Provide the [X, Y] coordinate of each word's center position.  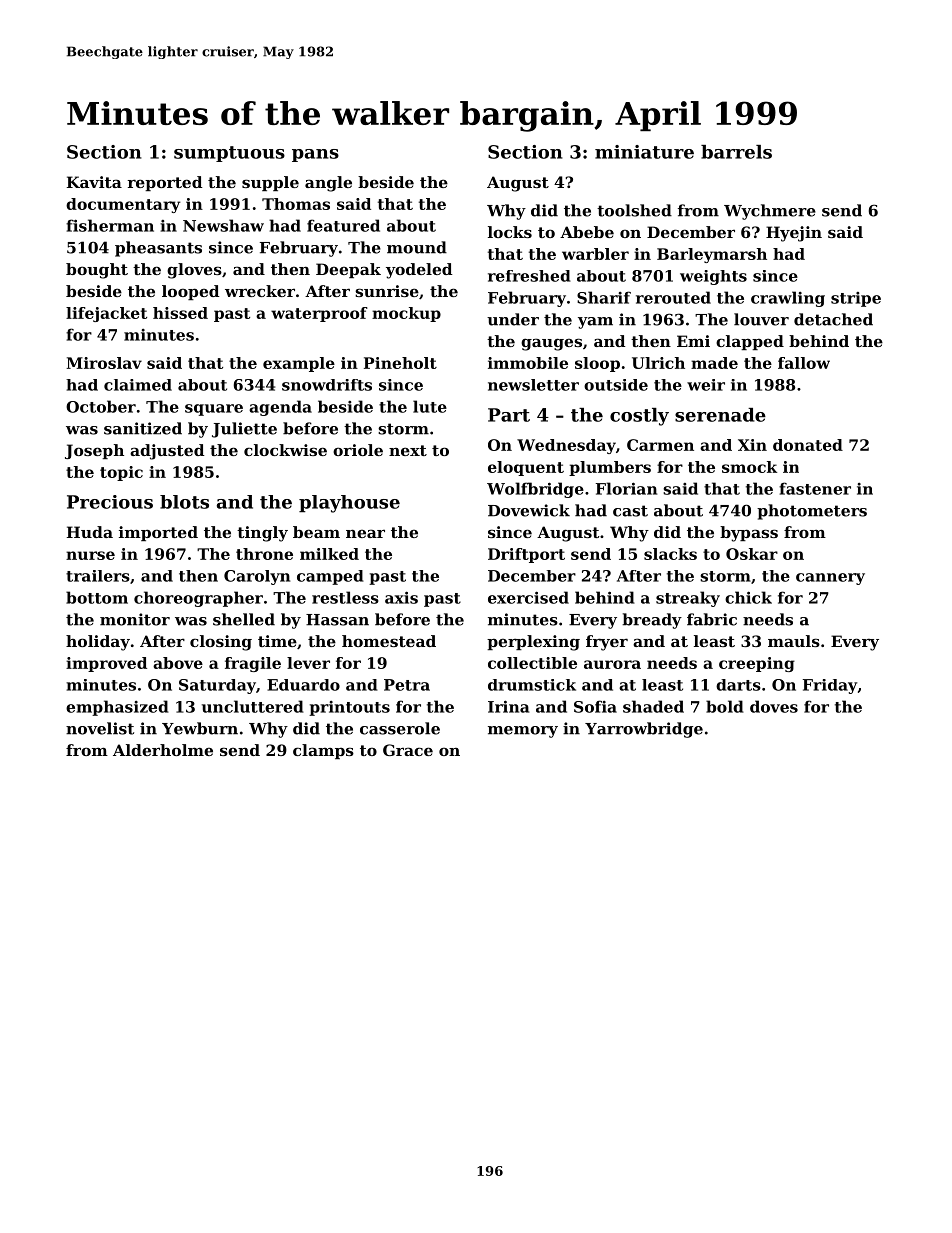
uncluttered [253, 706]
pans [315, 155]
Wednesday [566, 446]
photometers [812, 512]
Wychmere [770, 212]
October [101, 406]
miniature [644, 152]
